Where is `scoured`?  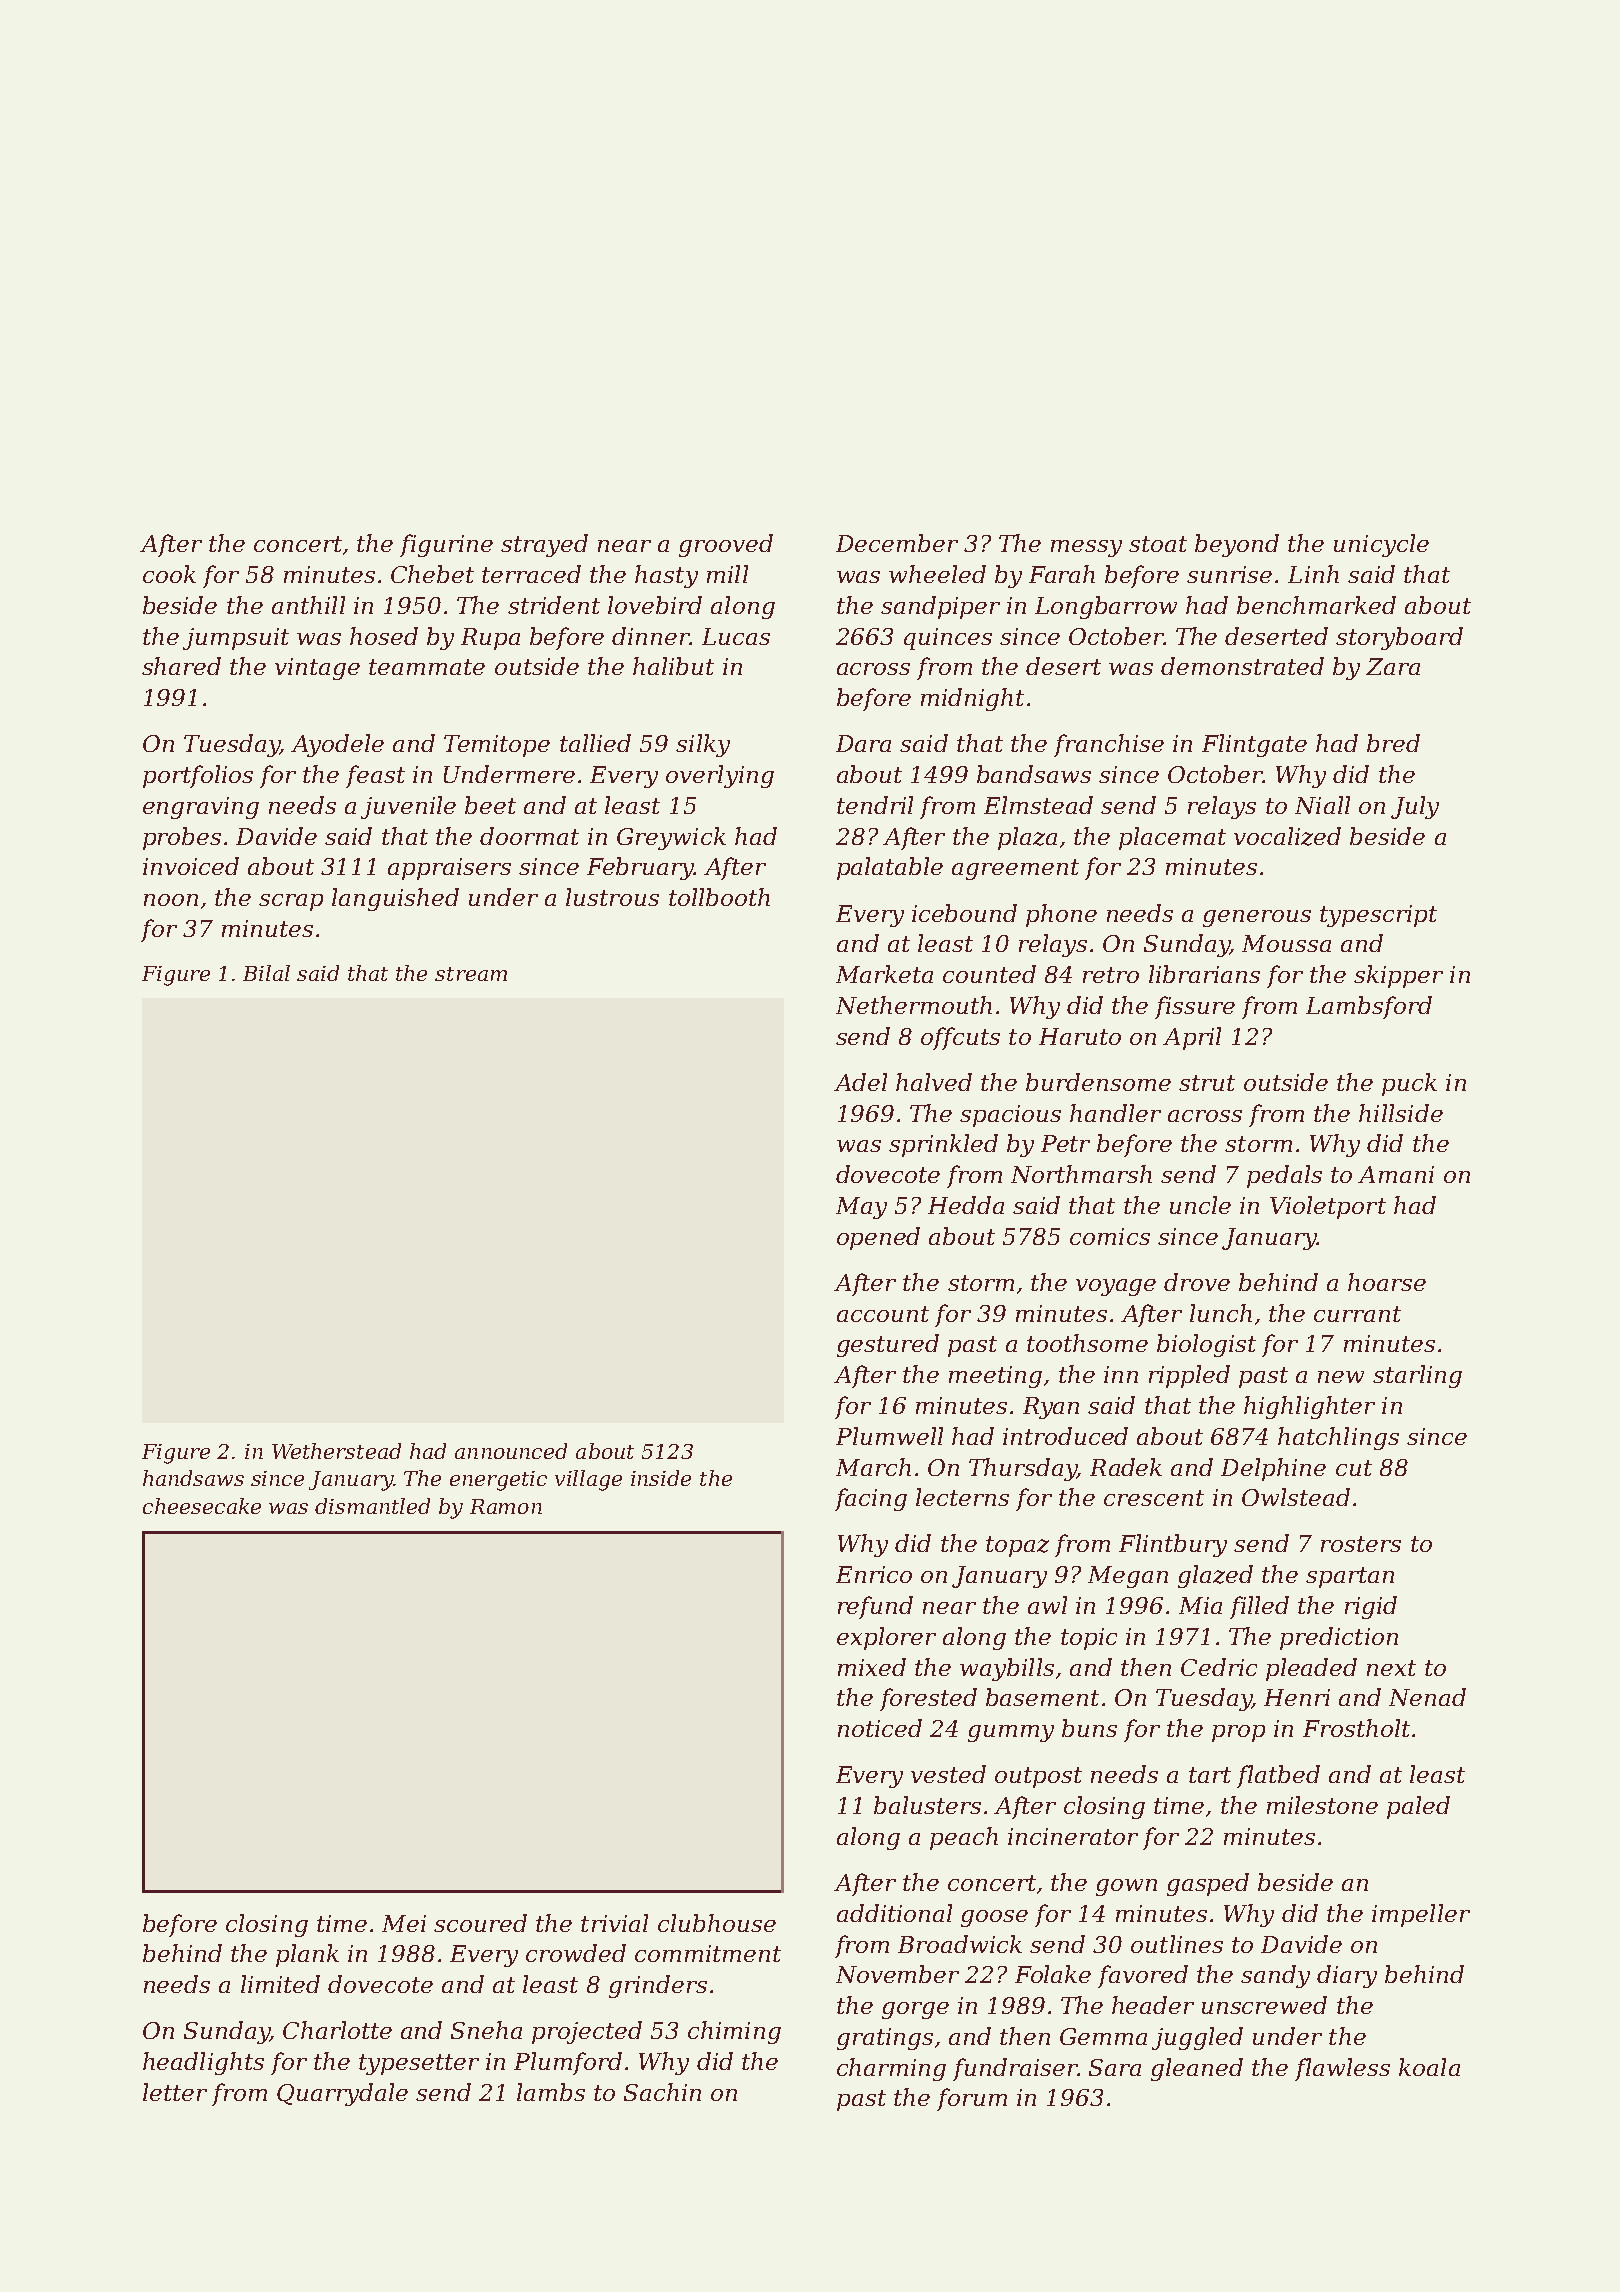 scoured is located at coordinates (480, 1923).
